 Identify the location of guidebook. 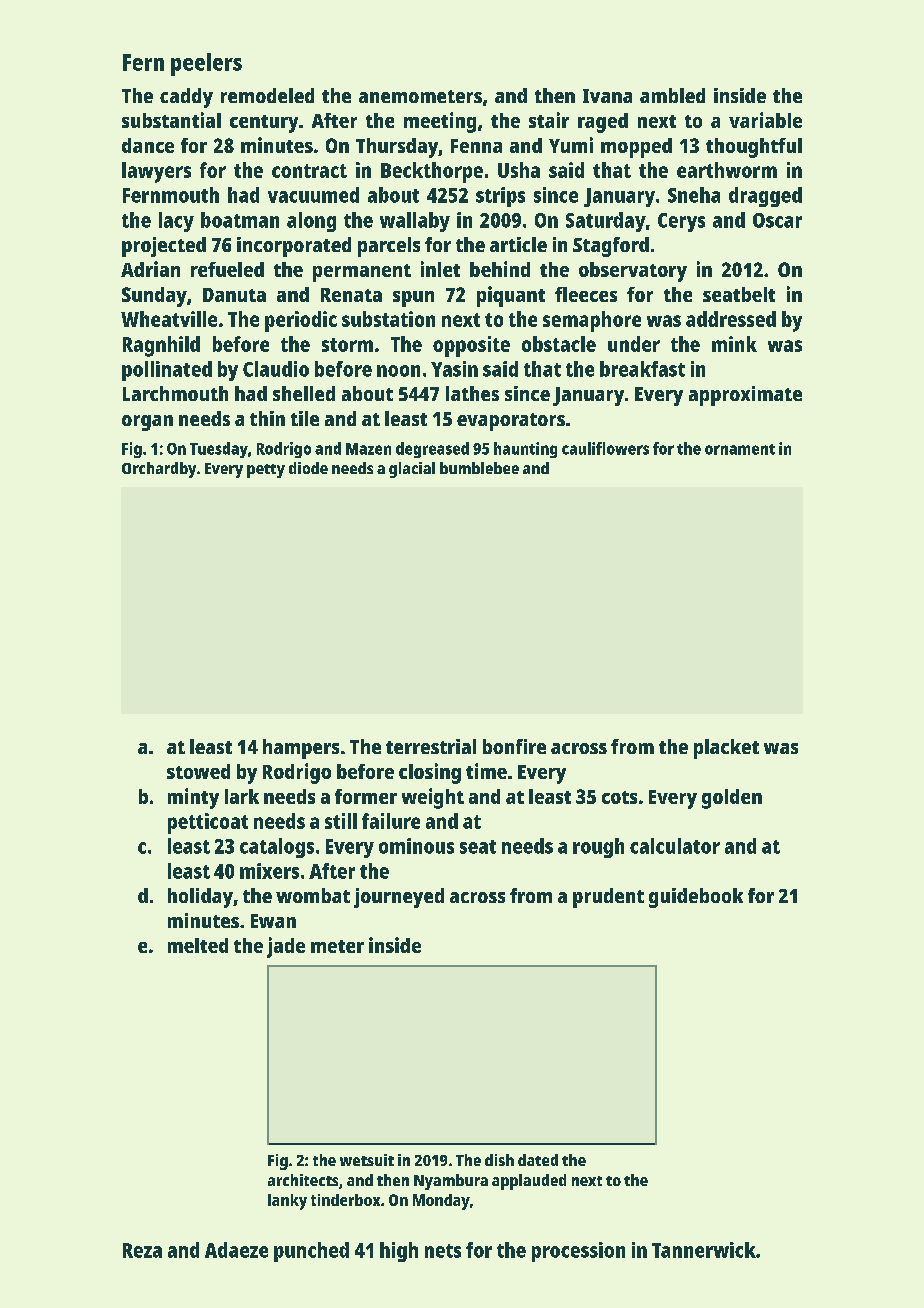
(696, 898).
